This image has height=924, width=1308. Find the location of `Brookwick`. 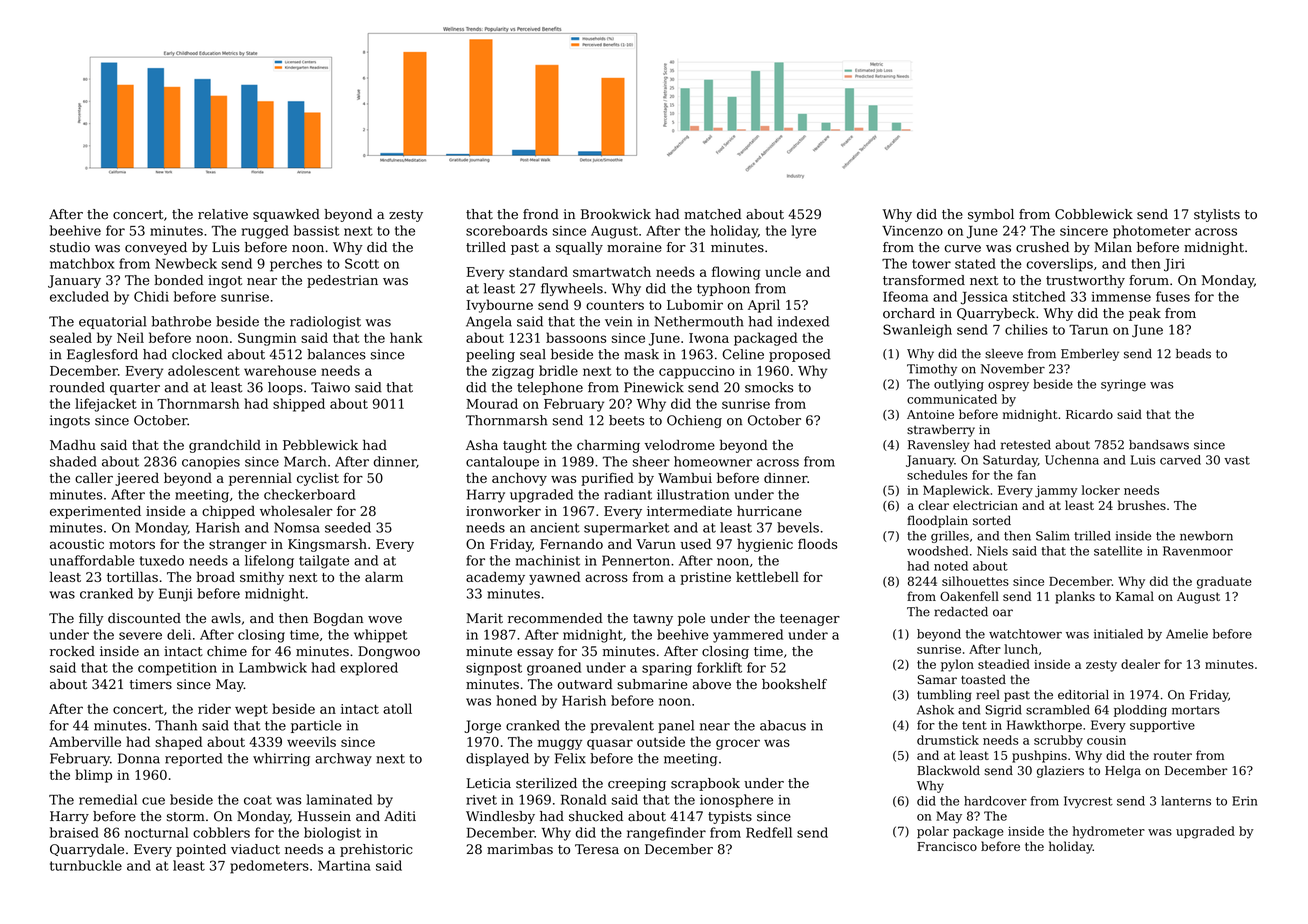

Brookwick is located at coordinates (616, 214).
